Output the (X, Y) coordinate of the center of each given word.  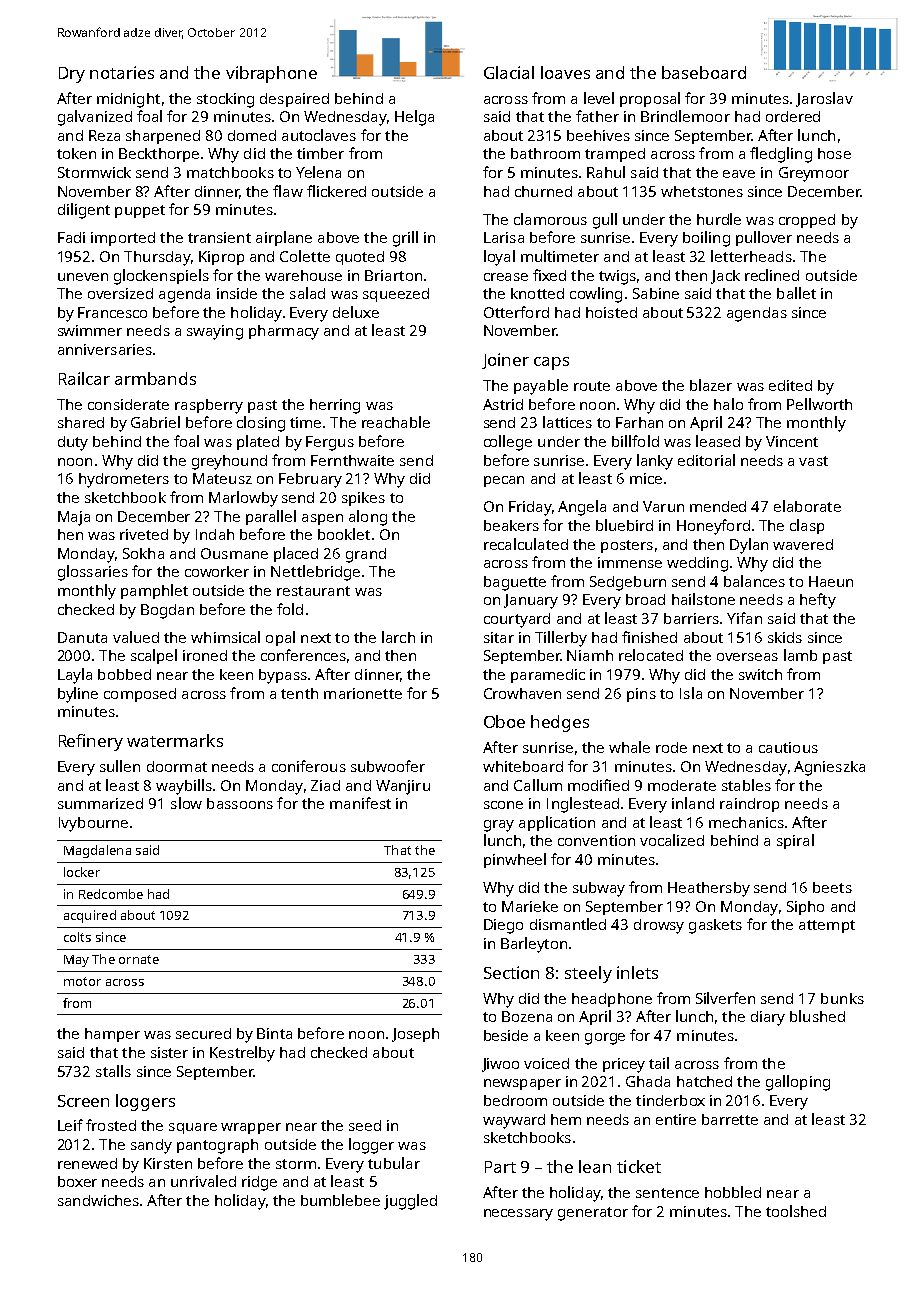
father (597, 116)
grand (366, 555)
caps (551, 363)
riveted (144, 534)
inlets (637, 972)
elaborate (807, 506)
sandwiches (98, 1200)
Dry (72, 75)
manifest (360, 803)
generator (593, 1214)
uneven (83, 277)
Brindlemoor (685, 116)
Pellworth (819, 404)
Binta (274, 1033)
